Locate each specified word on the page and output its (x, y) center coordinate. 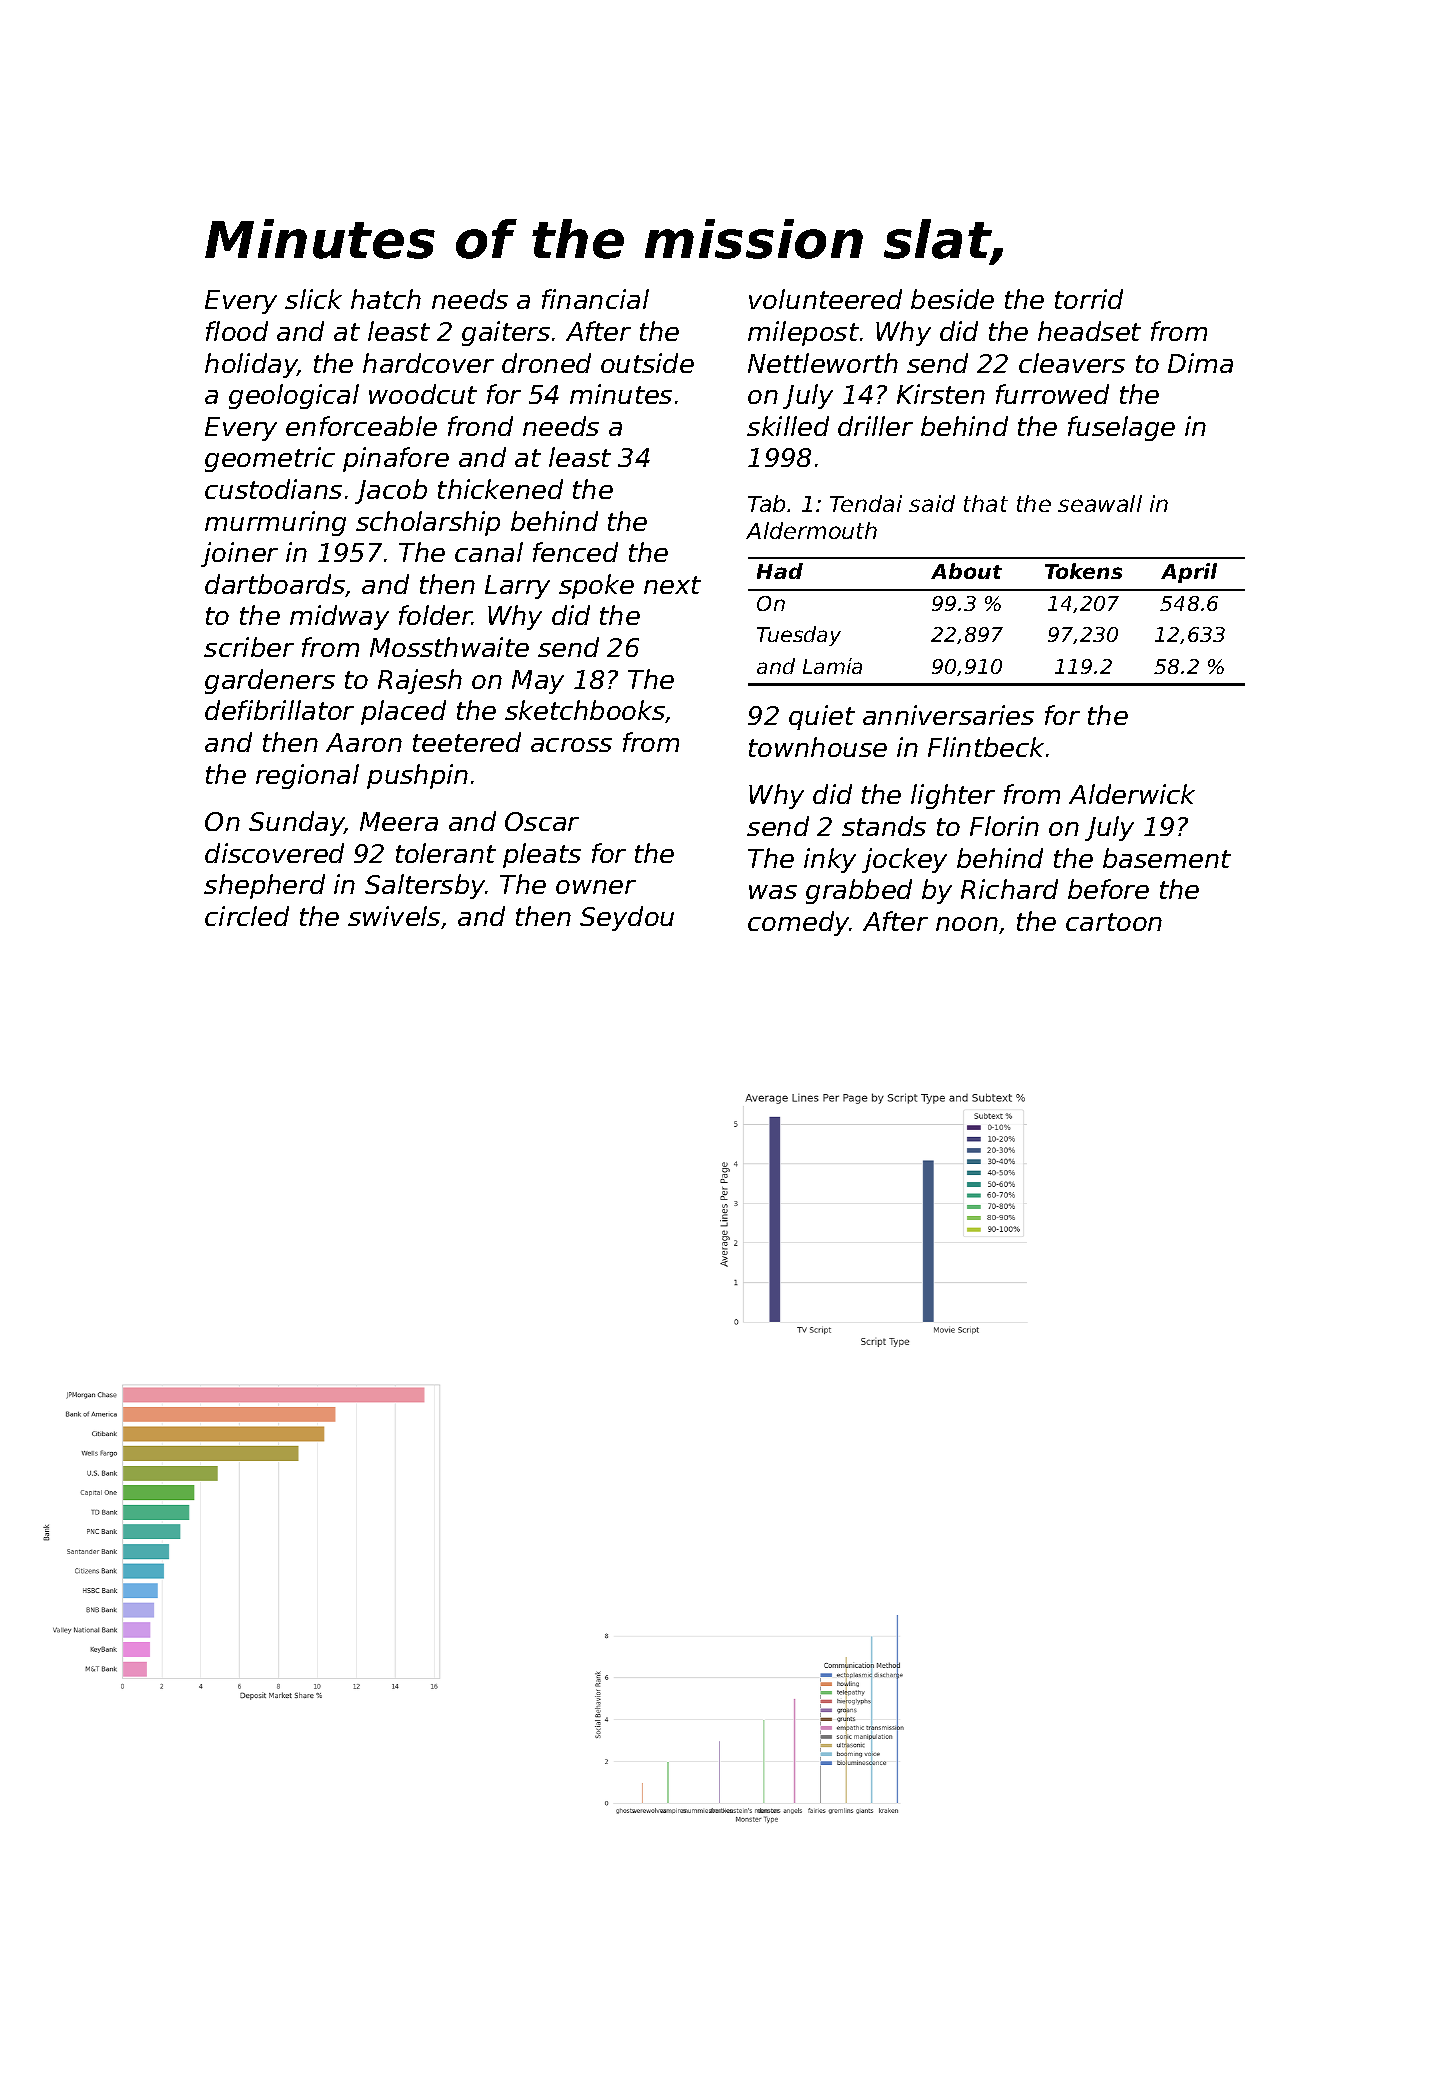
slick (313, 299)
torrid (1089, 299)
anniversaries (948, 715)
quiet (822, 717)
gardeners (270, 681)
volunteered (825, 299)
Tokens (1083, 571)
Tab (766, 503)
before (1108, 889)
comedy (799, 923)
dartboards (275, 584)
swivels (394, 916)
